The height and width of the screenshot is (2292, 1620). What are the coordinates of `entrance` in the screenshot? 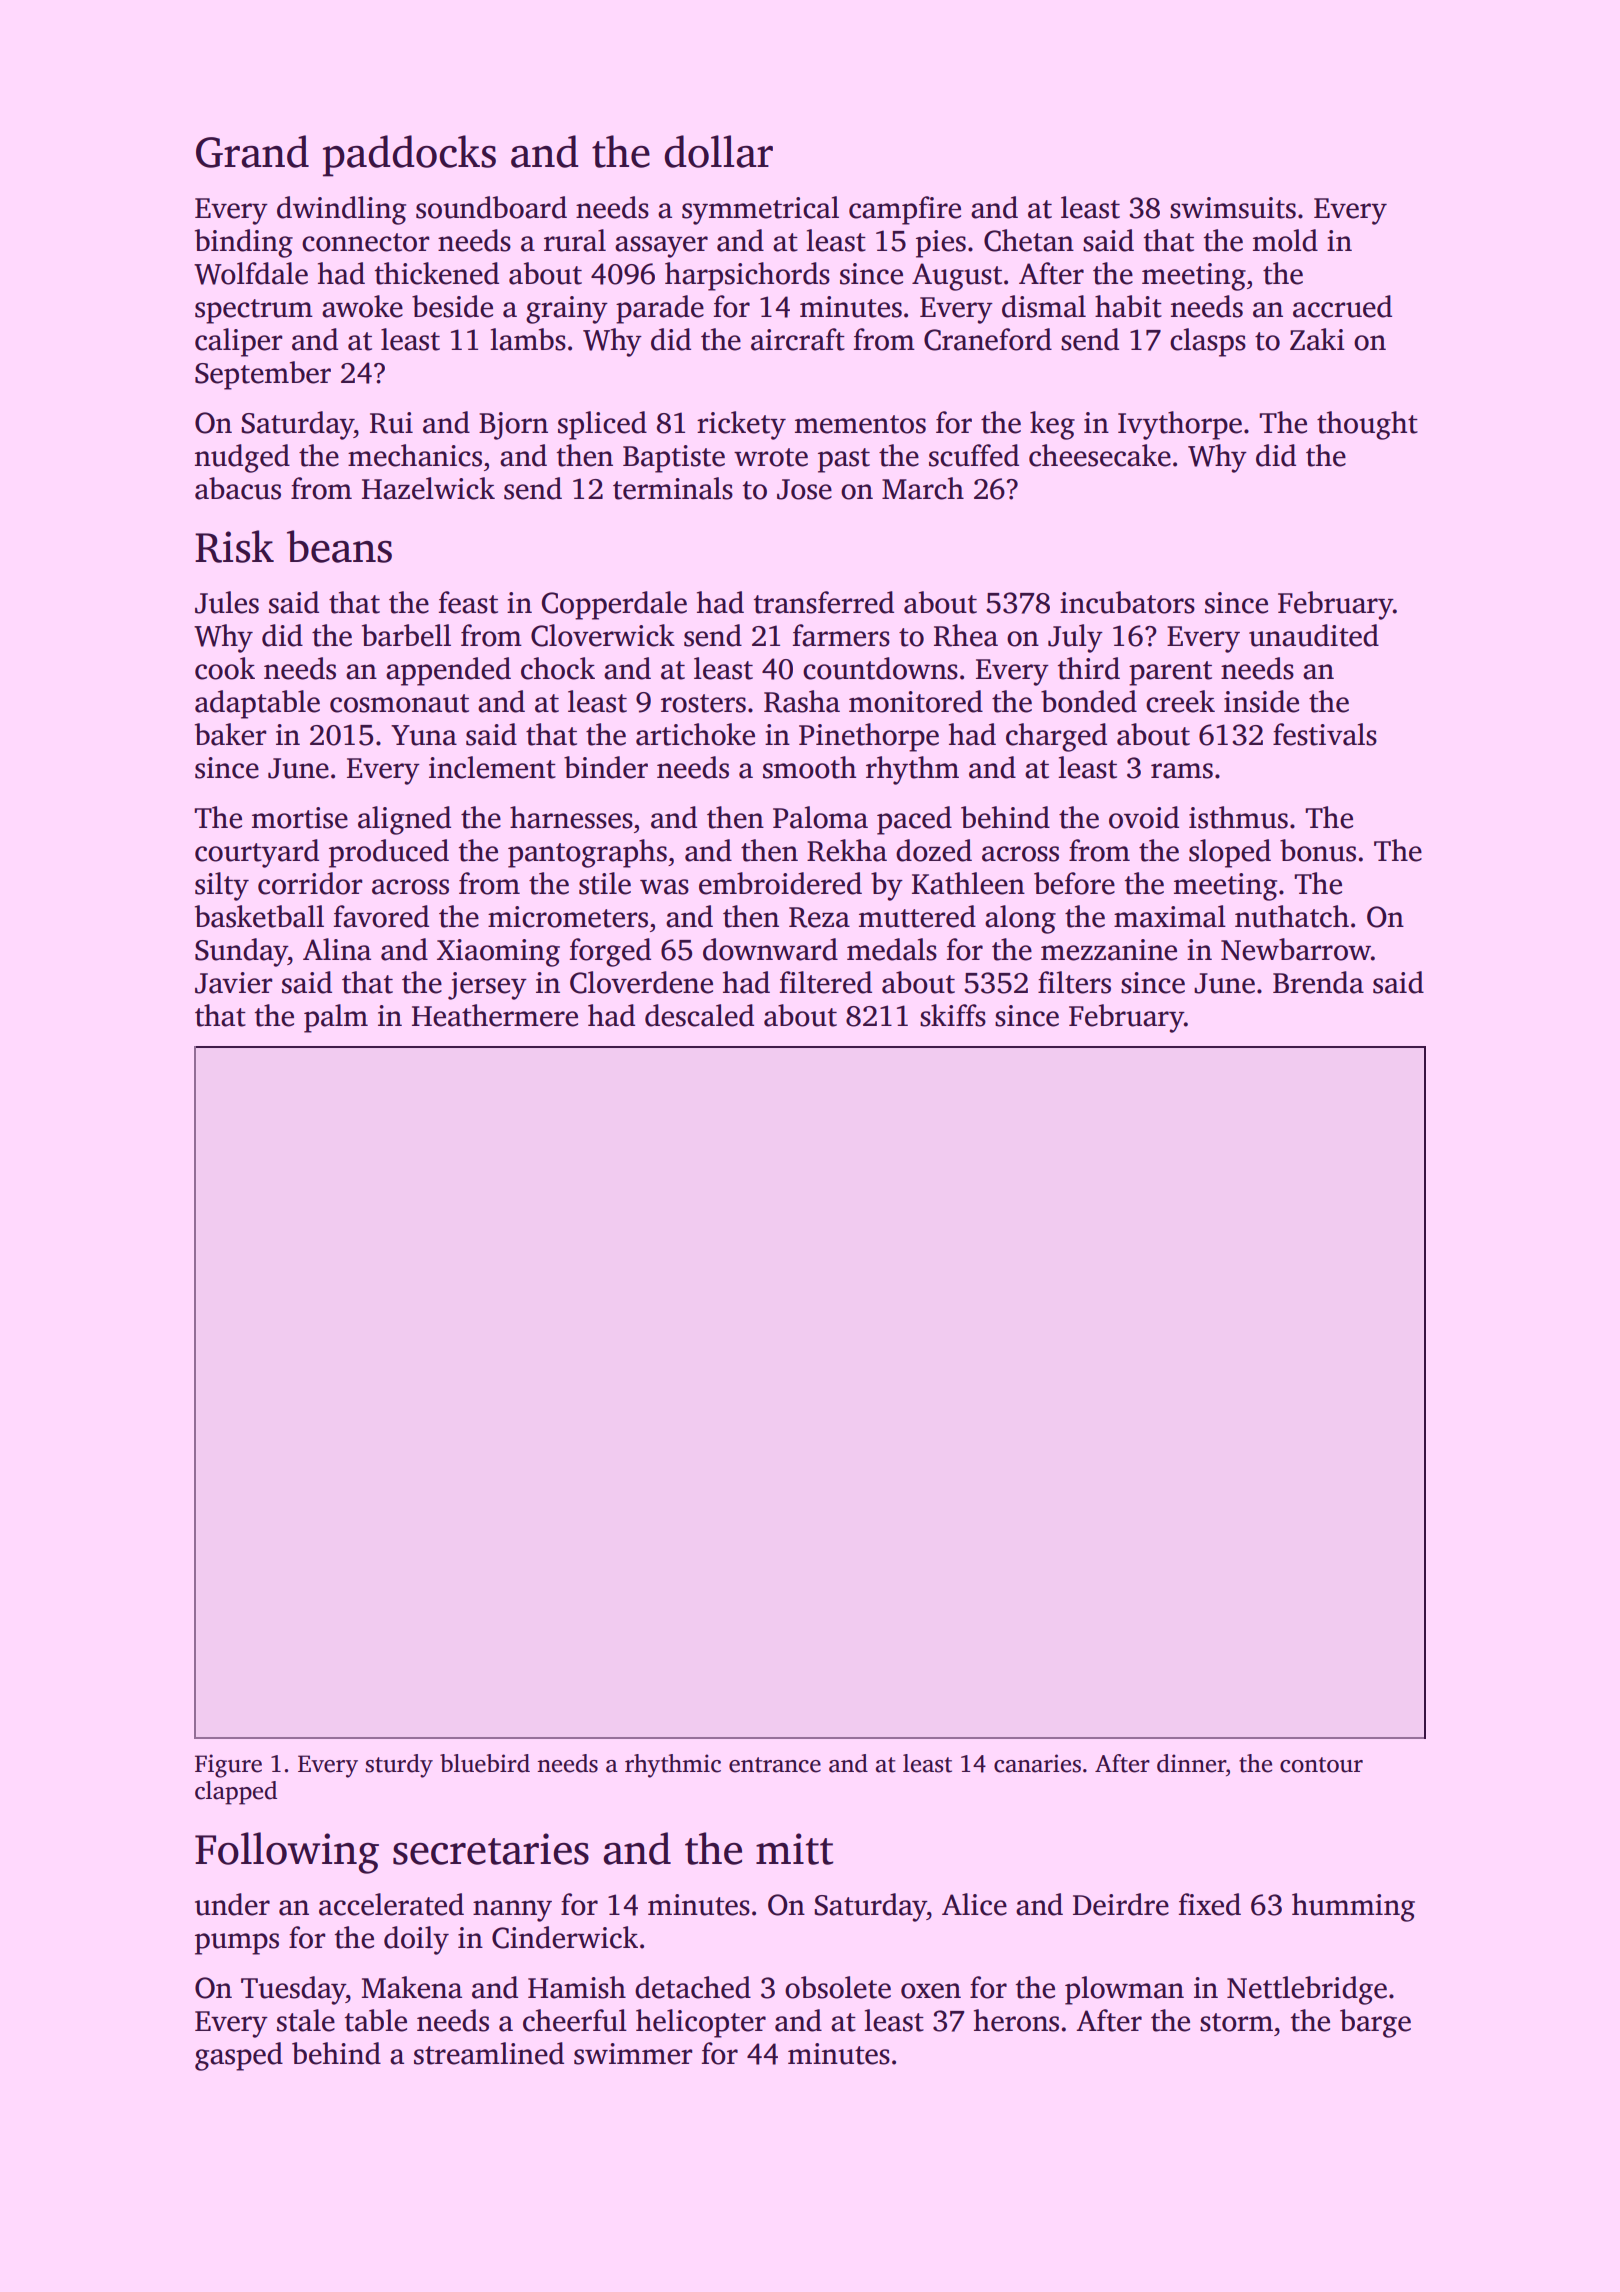 It's located at (775, 1765).
